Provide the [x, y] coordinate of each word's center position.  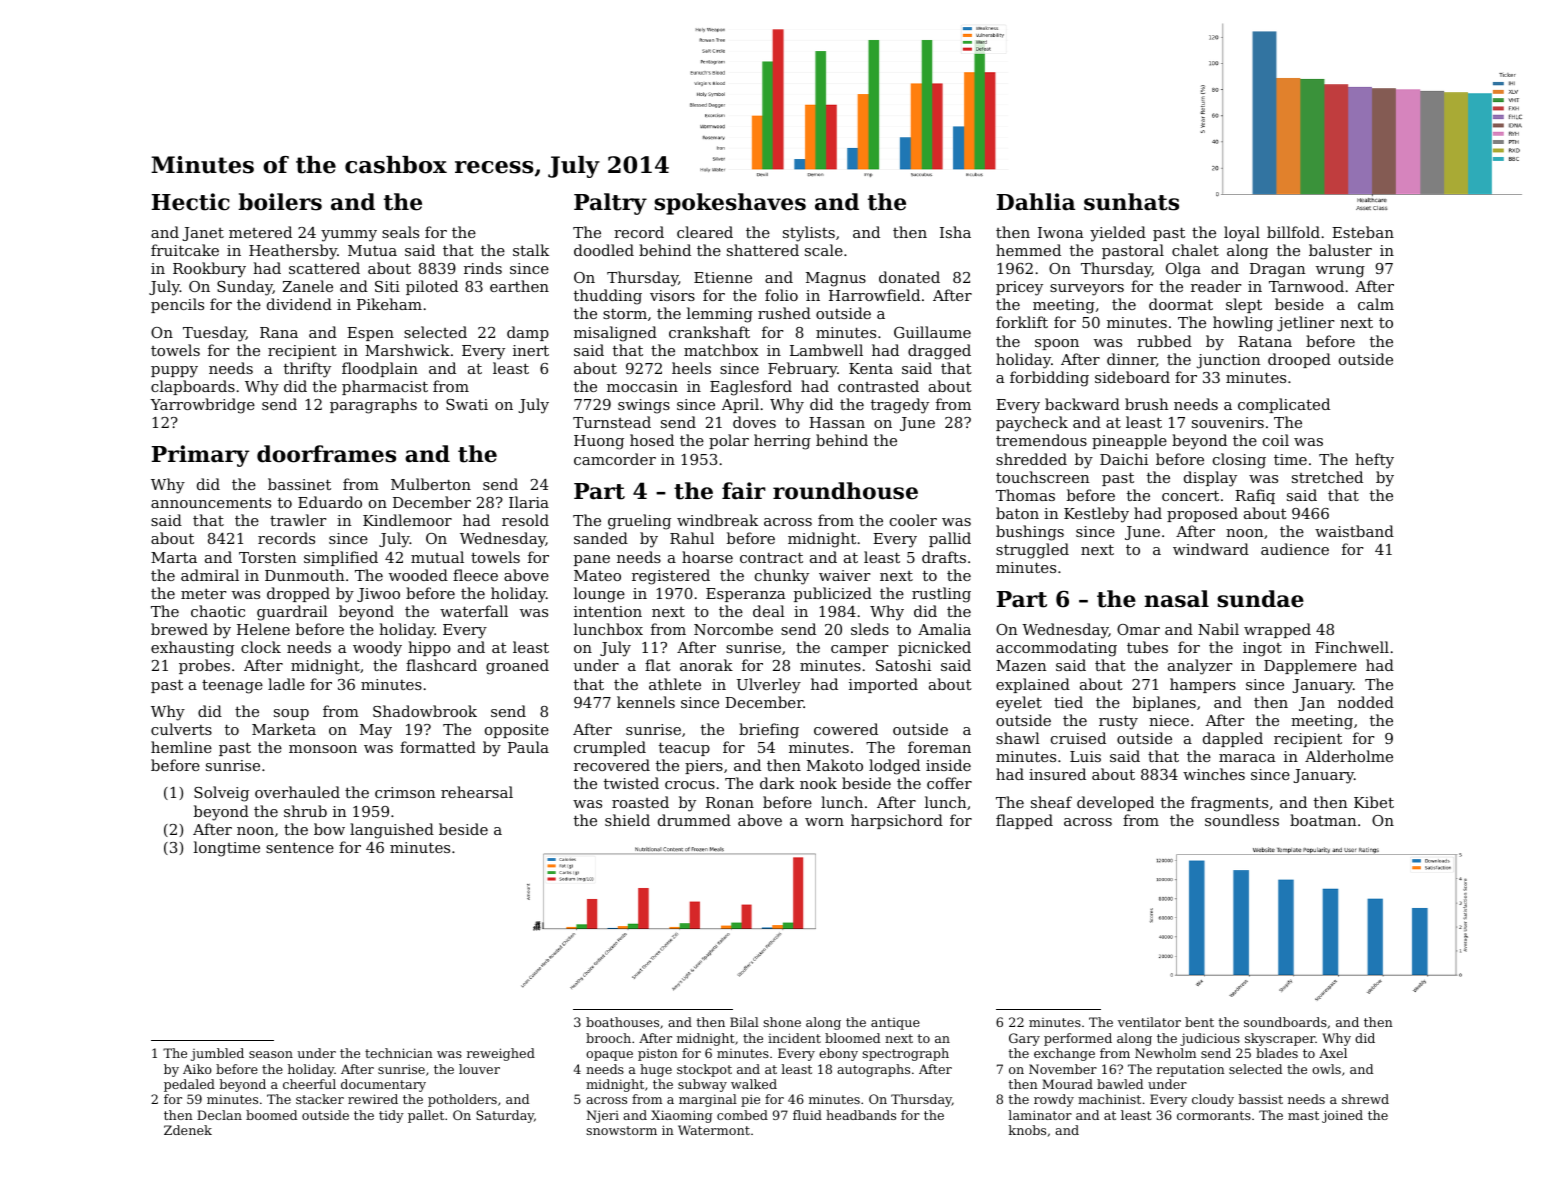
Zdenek [188, 1130]
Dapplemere [1310, 666]
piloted [432, 287]
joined [1342, 1116]
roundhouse [845, 491]
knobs [1027, 1130]
